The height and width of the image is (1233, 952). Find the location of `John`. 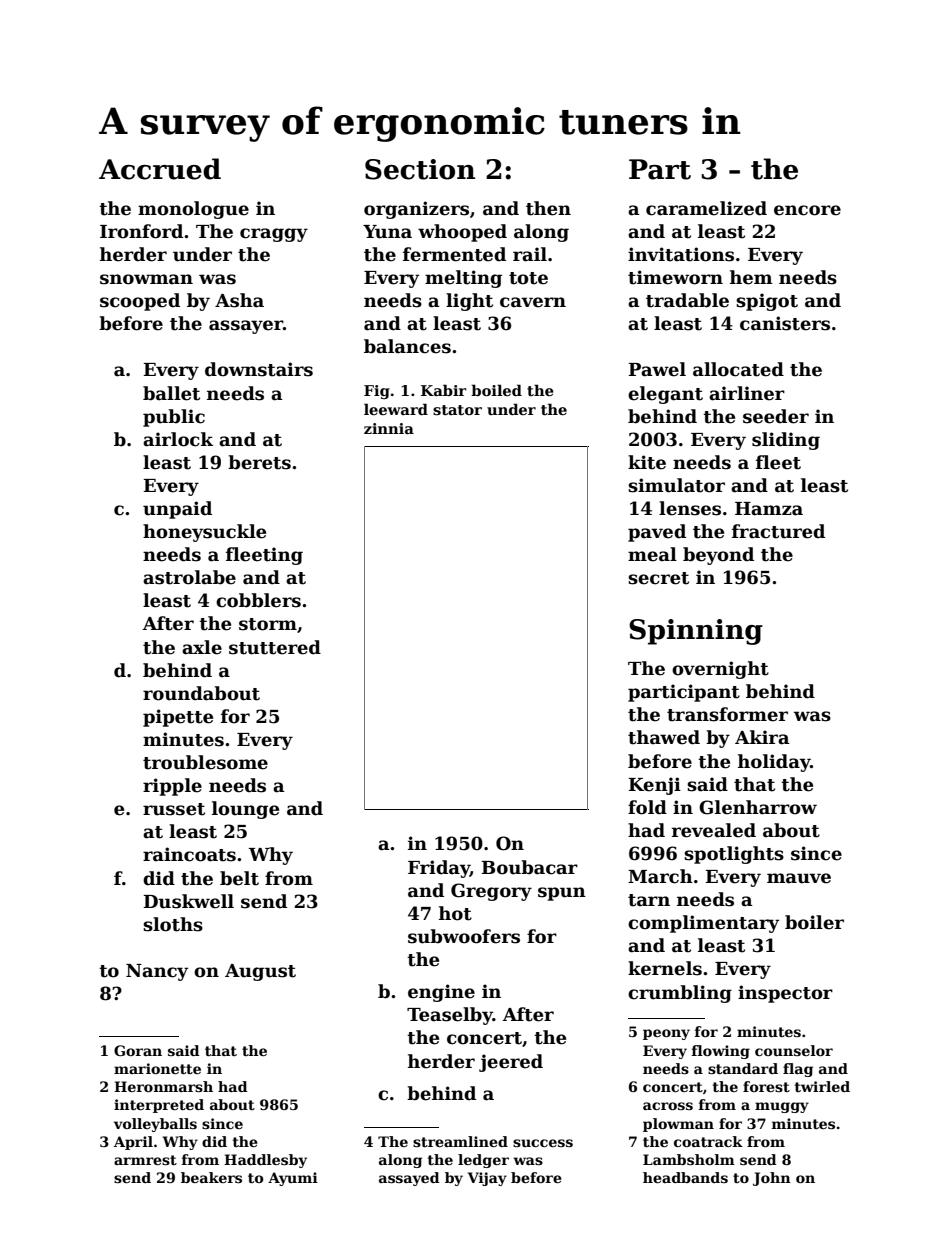

John is located at coordinates (772, 1179).
